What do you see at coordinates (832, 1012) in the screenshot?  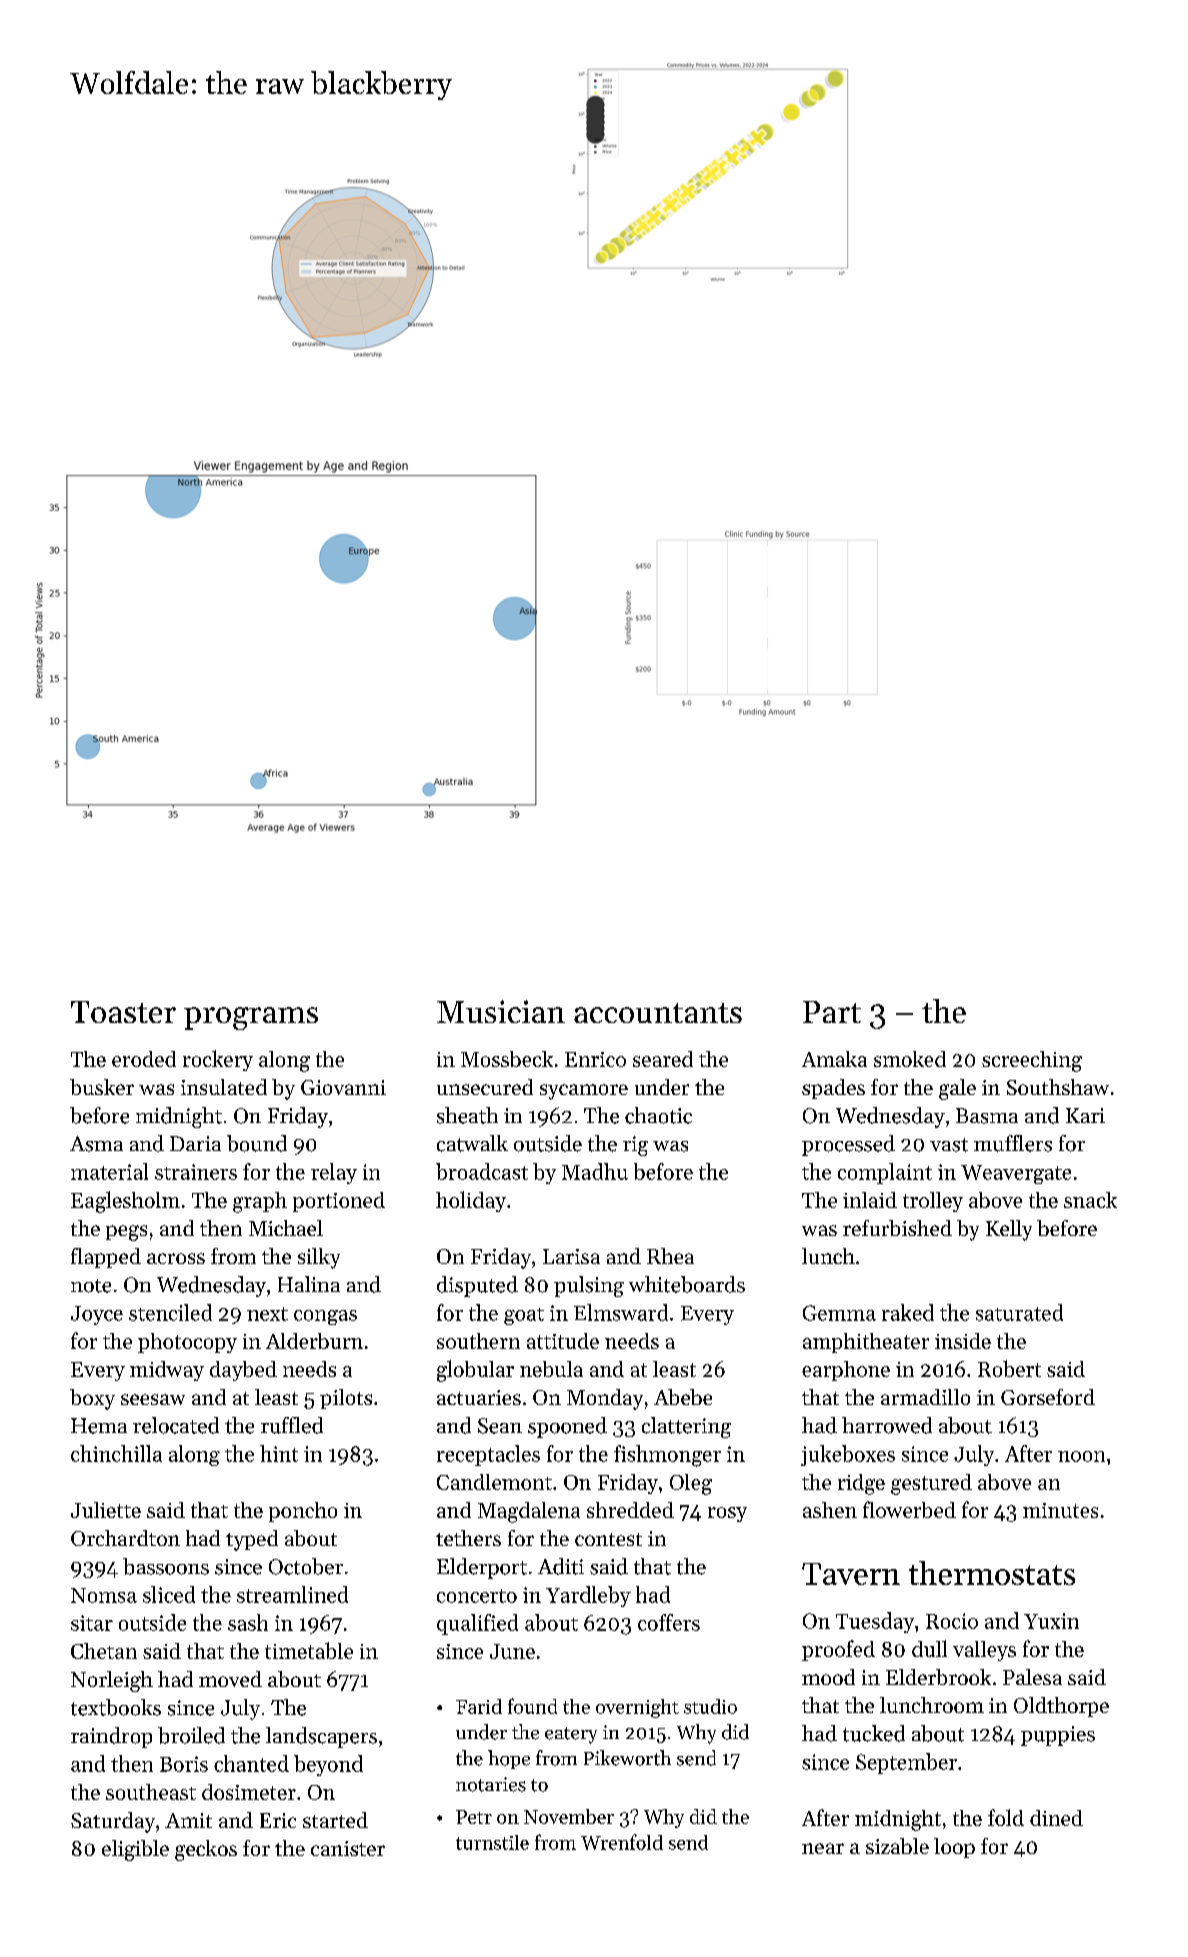 I see `Part` at bounding box center [832, 1012].
